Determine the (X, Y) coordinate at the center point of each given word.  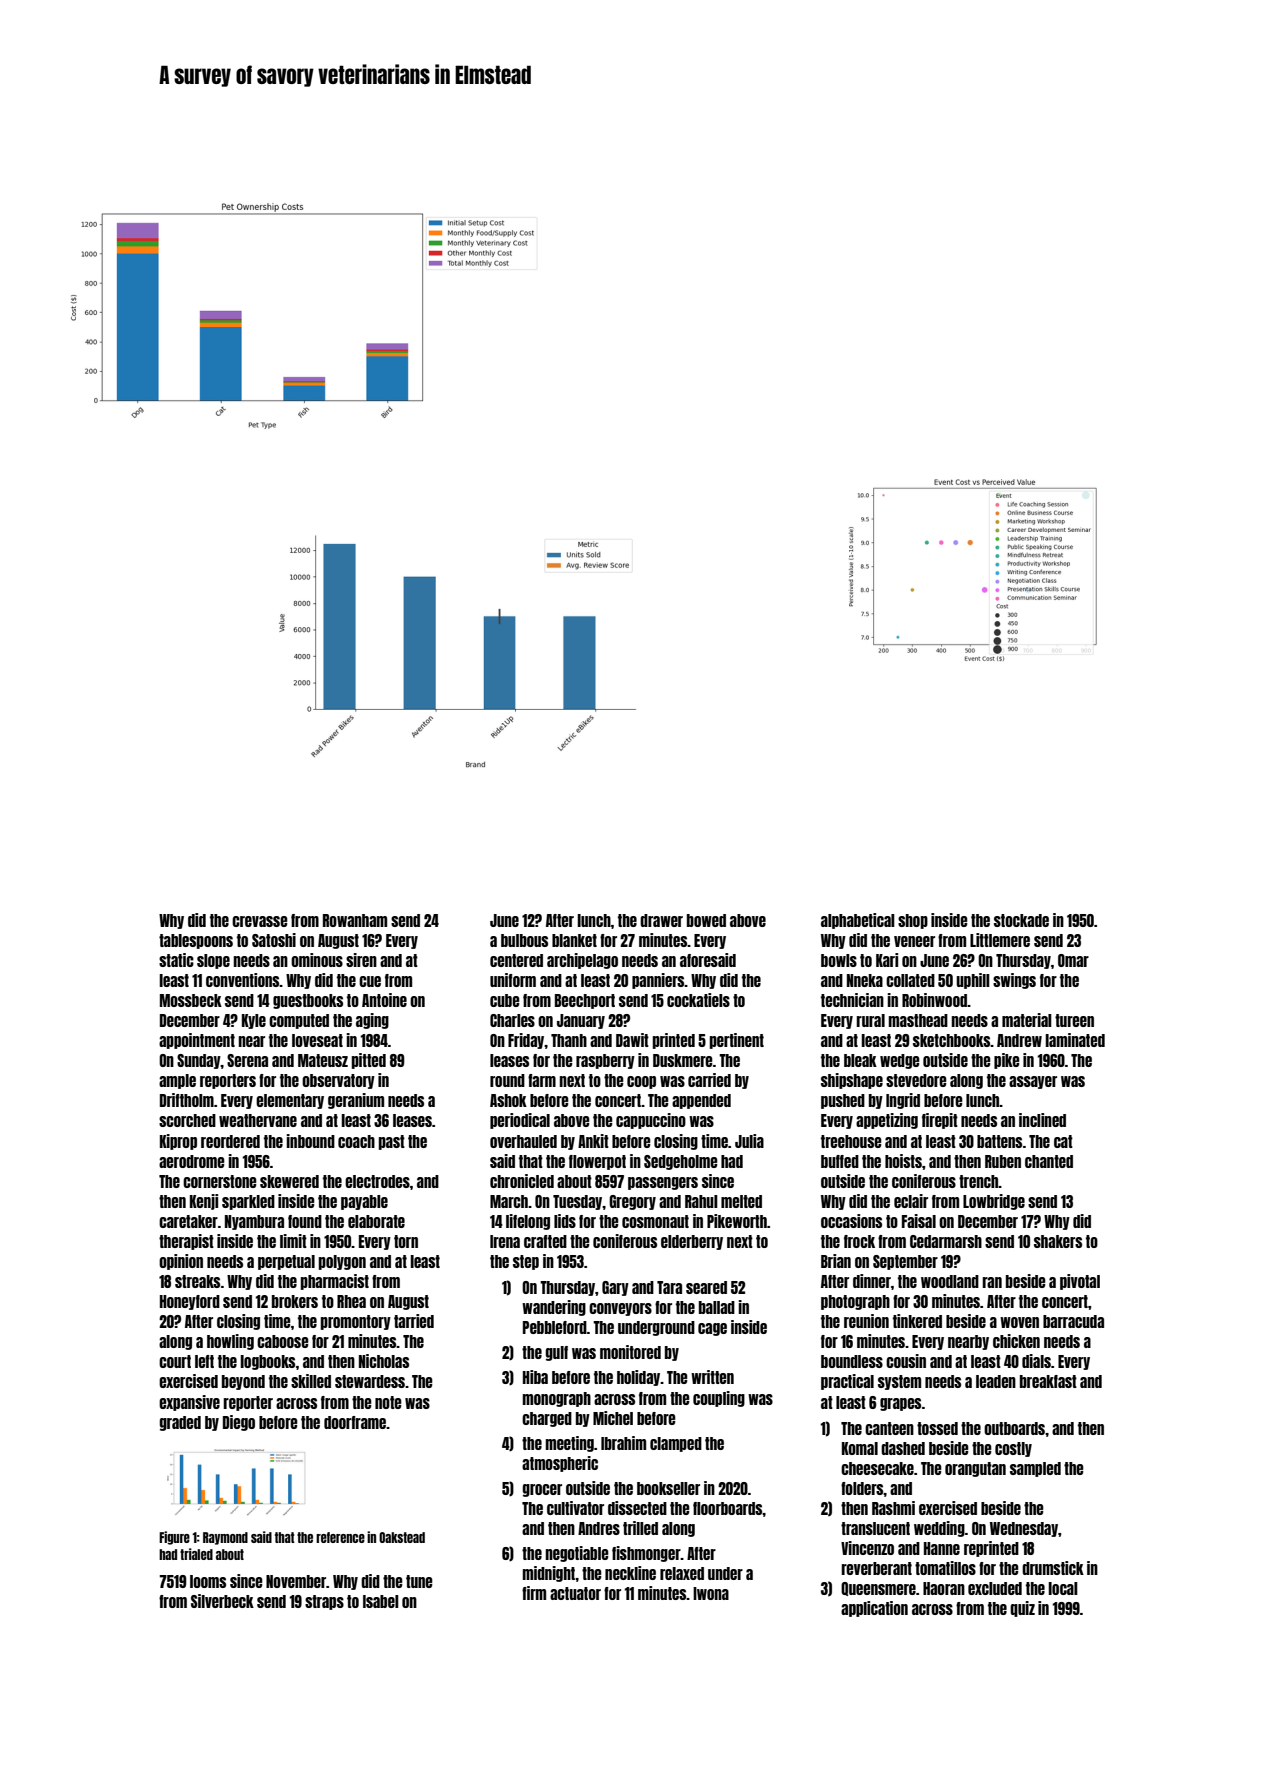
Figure (174, 1538)
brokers (295, 1301)
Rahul (701, 1201)
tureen (1074, 1020)
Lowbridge (994, 1202)
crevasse (260, 921)
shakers (1058, 1241)
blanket (574, 940)
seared (706, 1287)
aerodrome (192, 1161)
